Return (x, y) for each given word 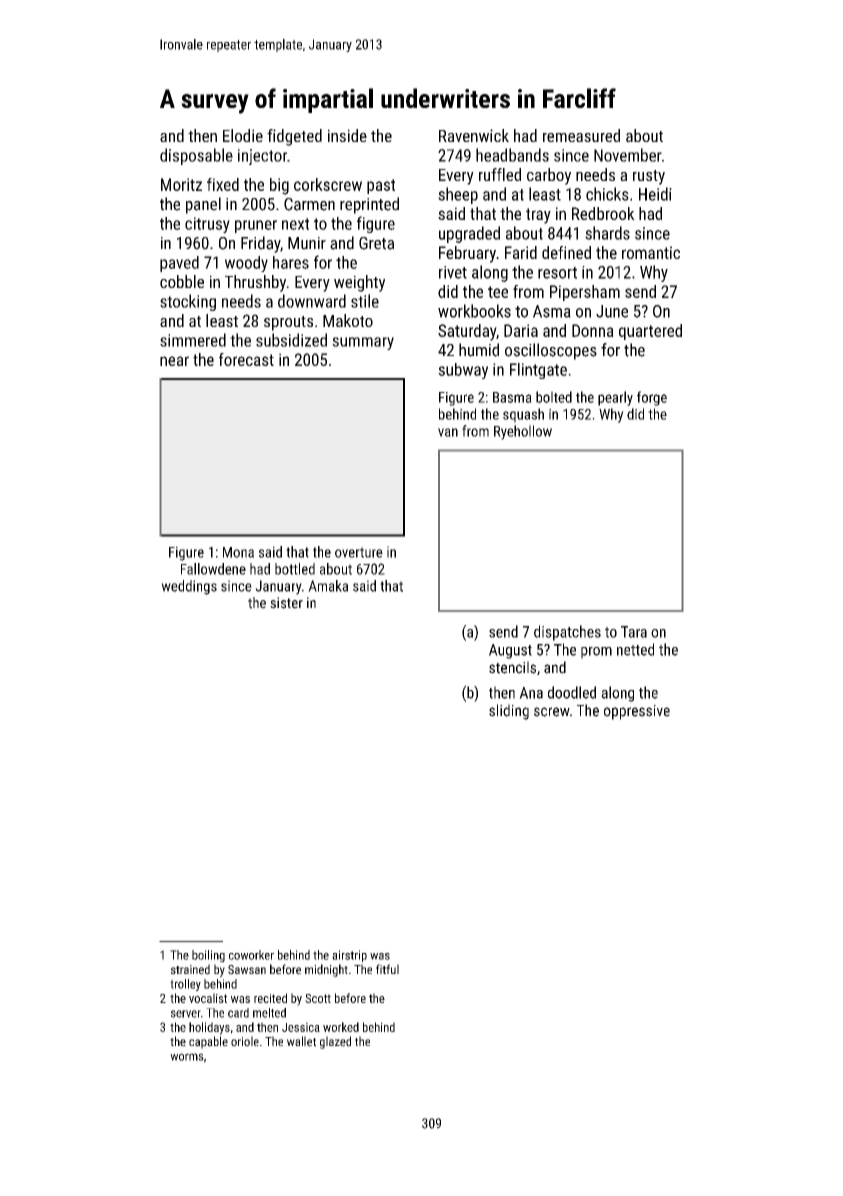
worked (341, 1027)
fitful (387, 969)
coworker (251, 955)
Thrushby (255, 283)
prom (596, 653)
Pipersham (585, 293)
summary (363, 343)
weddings (189, 587)
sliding (509, 712)
